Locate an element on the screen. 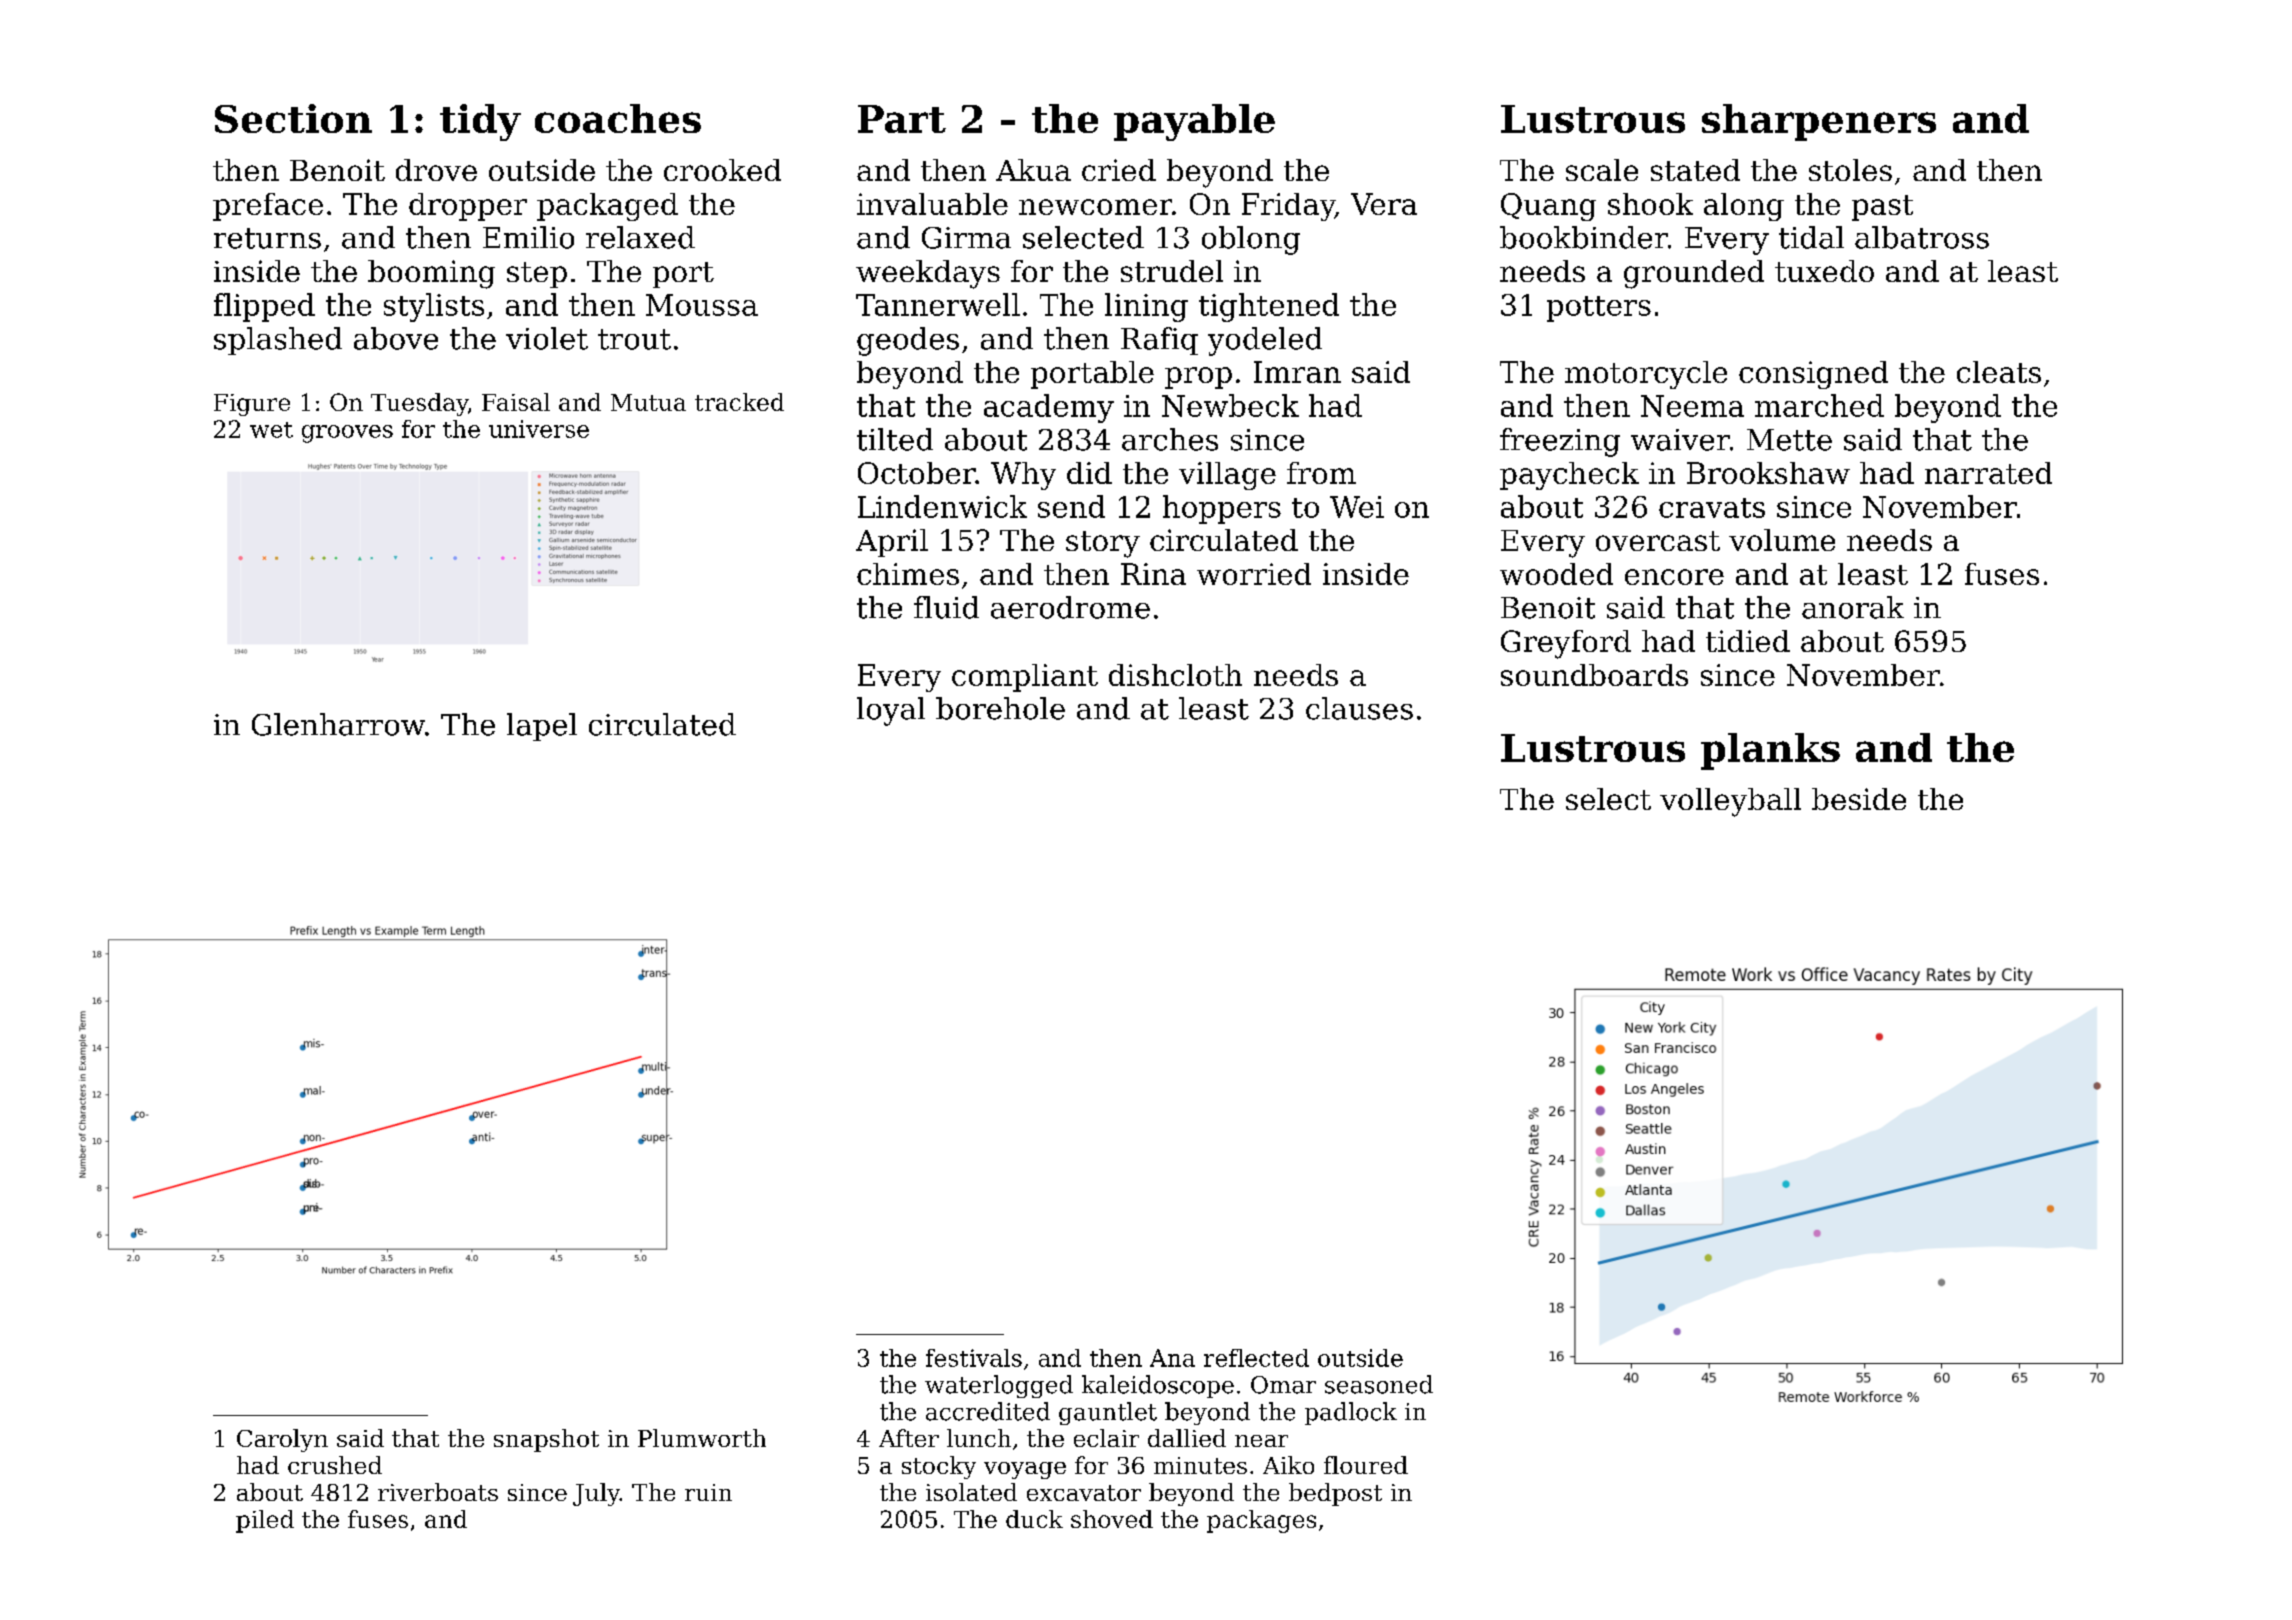 The width and height of the screenshot is (2292, 1620). seasoned is located at coordinates (1379, 1384).
